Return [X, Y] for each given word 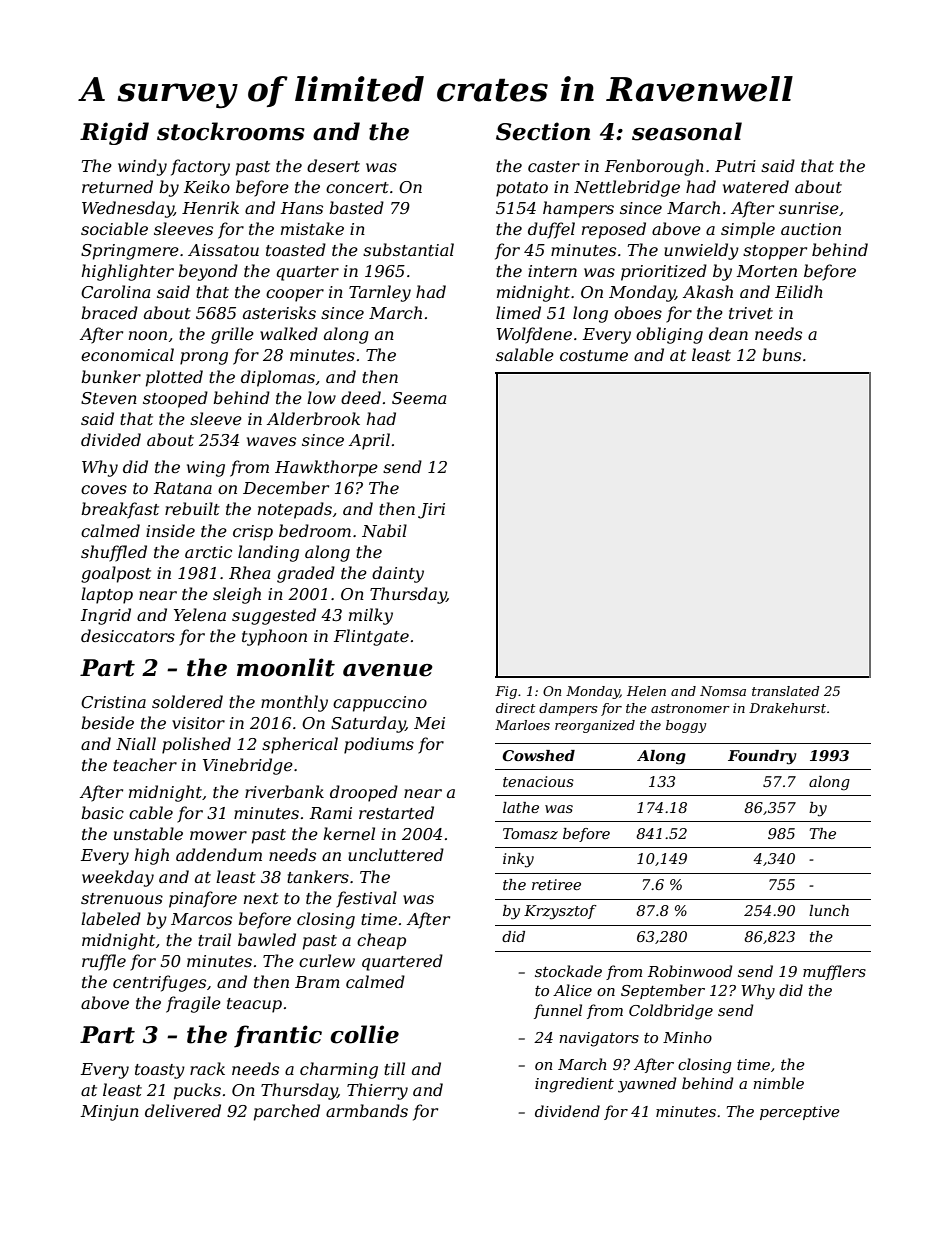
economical [127, 354]
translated [786, 691]
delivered [183, 1110]
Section [543, 131]
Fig [506, 692]
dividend [567, 1111]
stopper [775, 252]
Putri [735, 166]
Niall [136, 743]
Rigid [114, 133]
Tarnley [380, 293]
